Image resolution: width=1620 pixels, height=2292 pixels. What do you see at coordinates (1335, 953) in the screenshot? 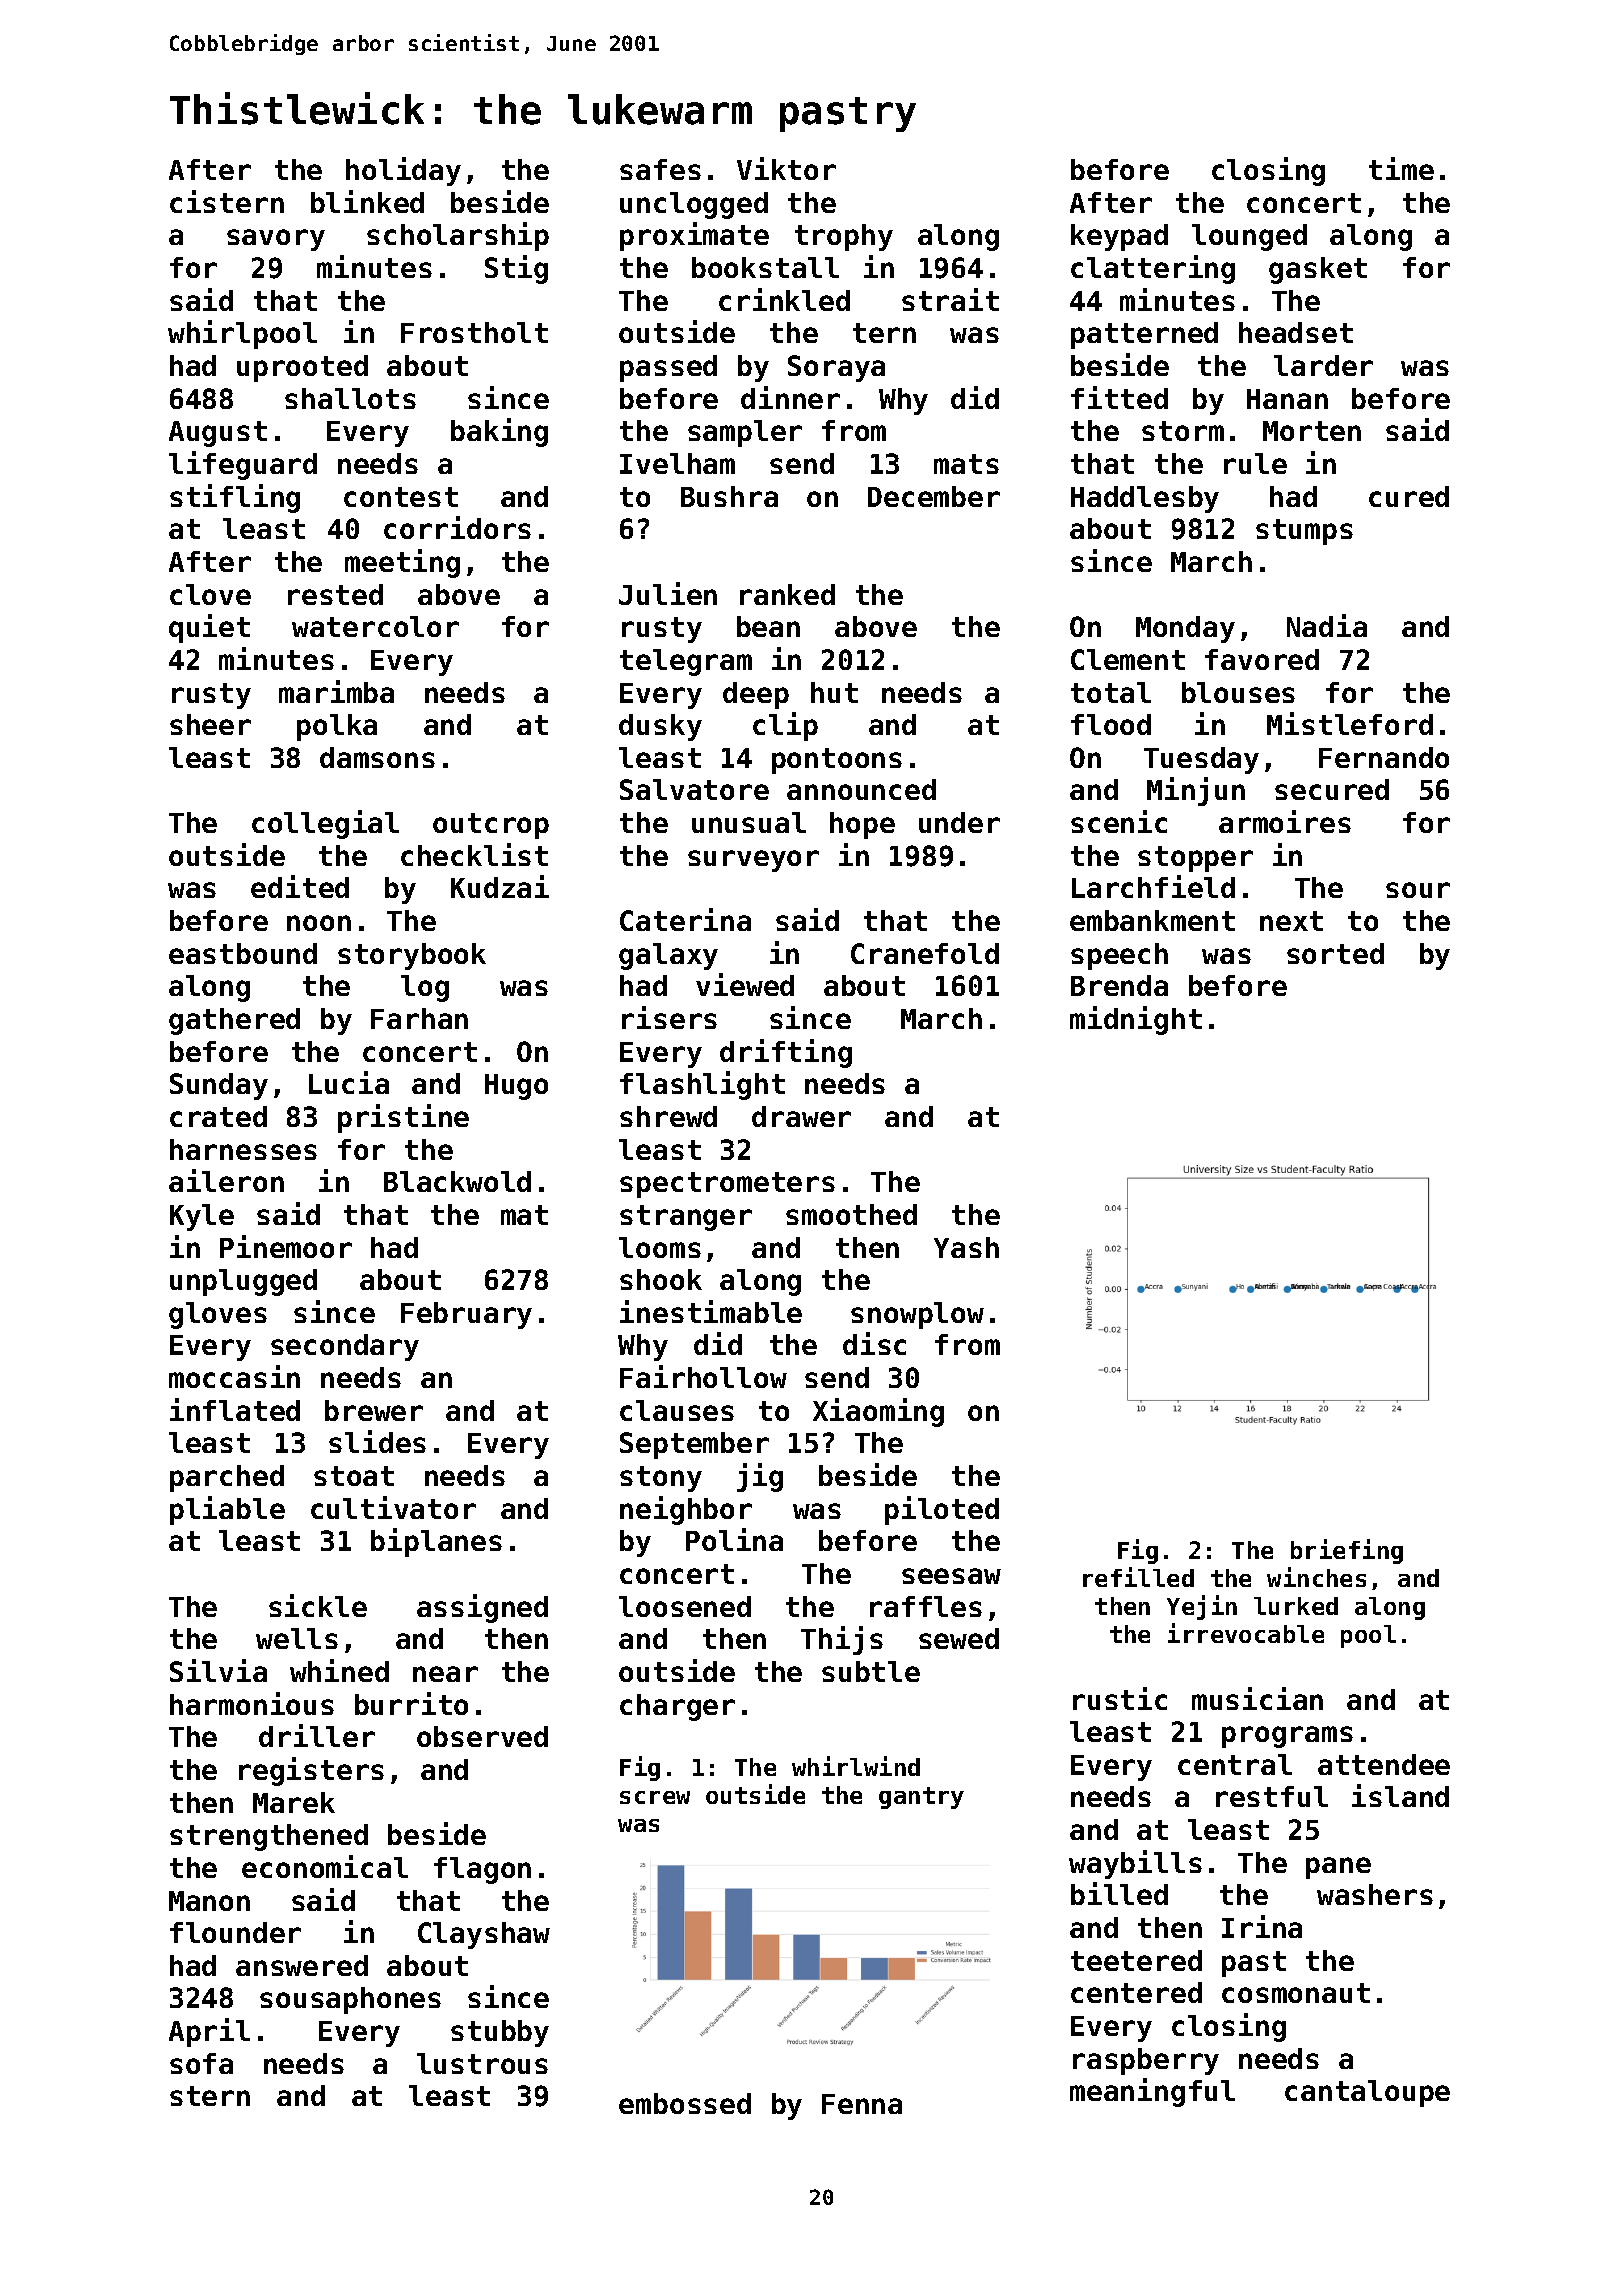
I see `sorted` at bounding box center [1335, 953].
